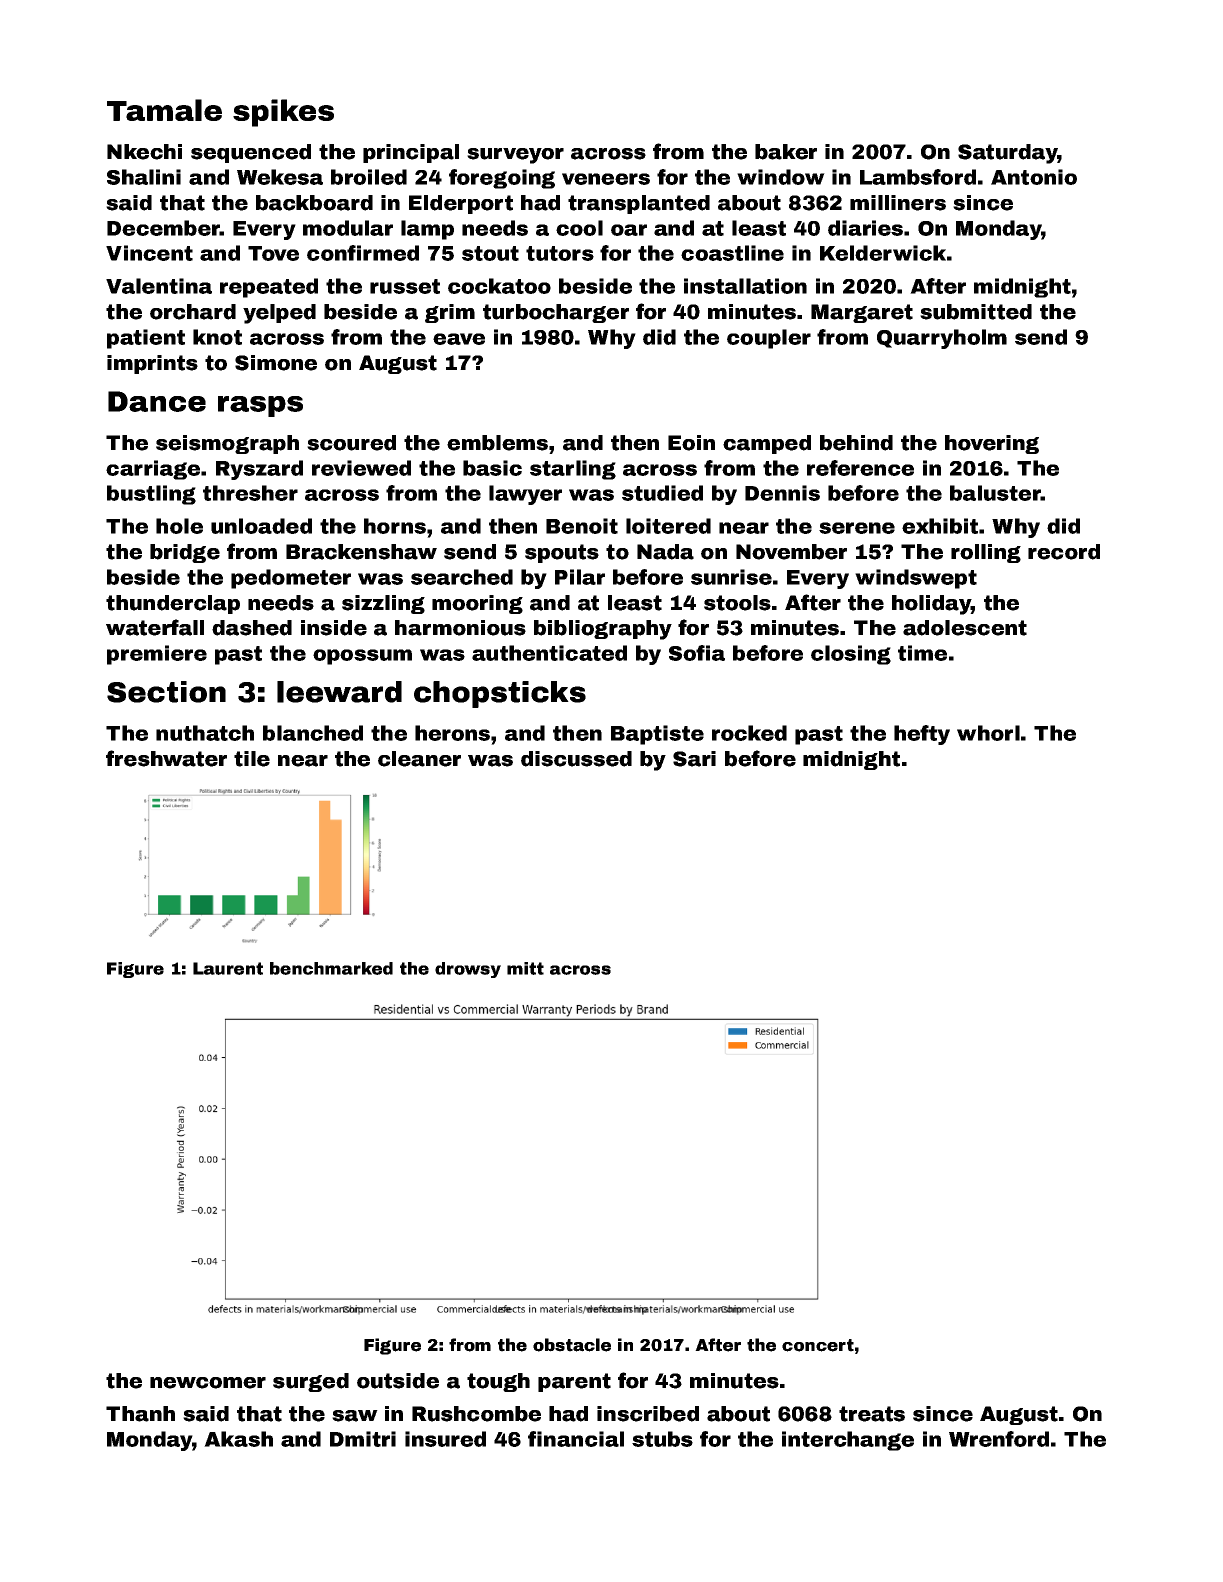 This screenshot has width=1223, height=1582. I want to click on cleaner, so click(419, 759).
